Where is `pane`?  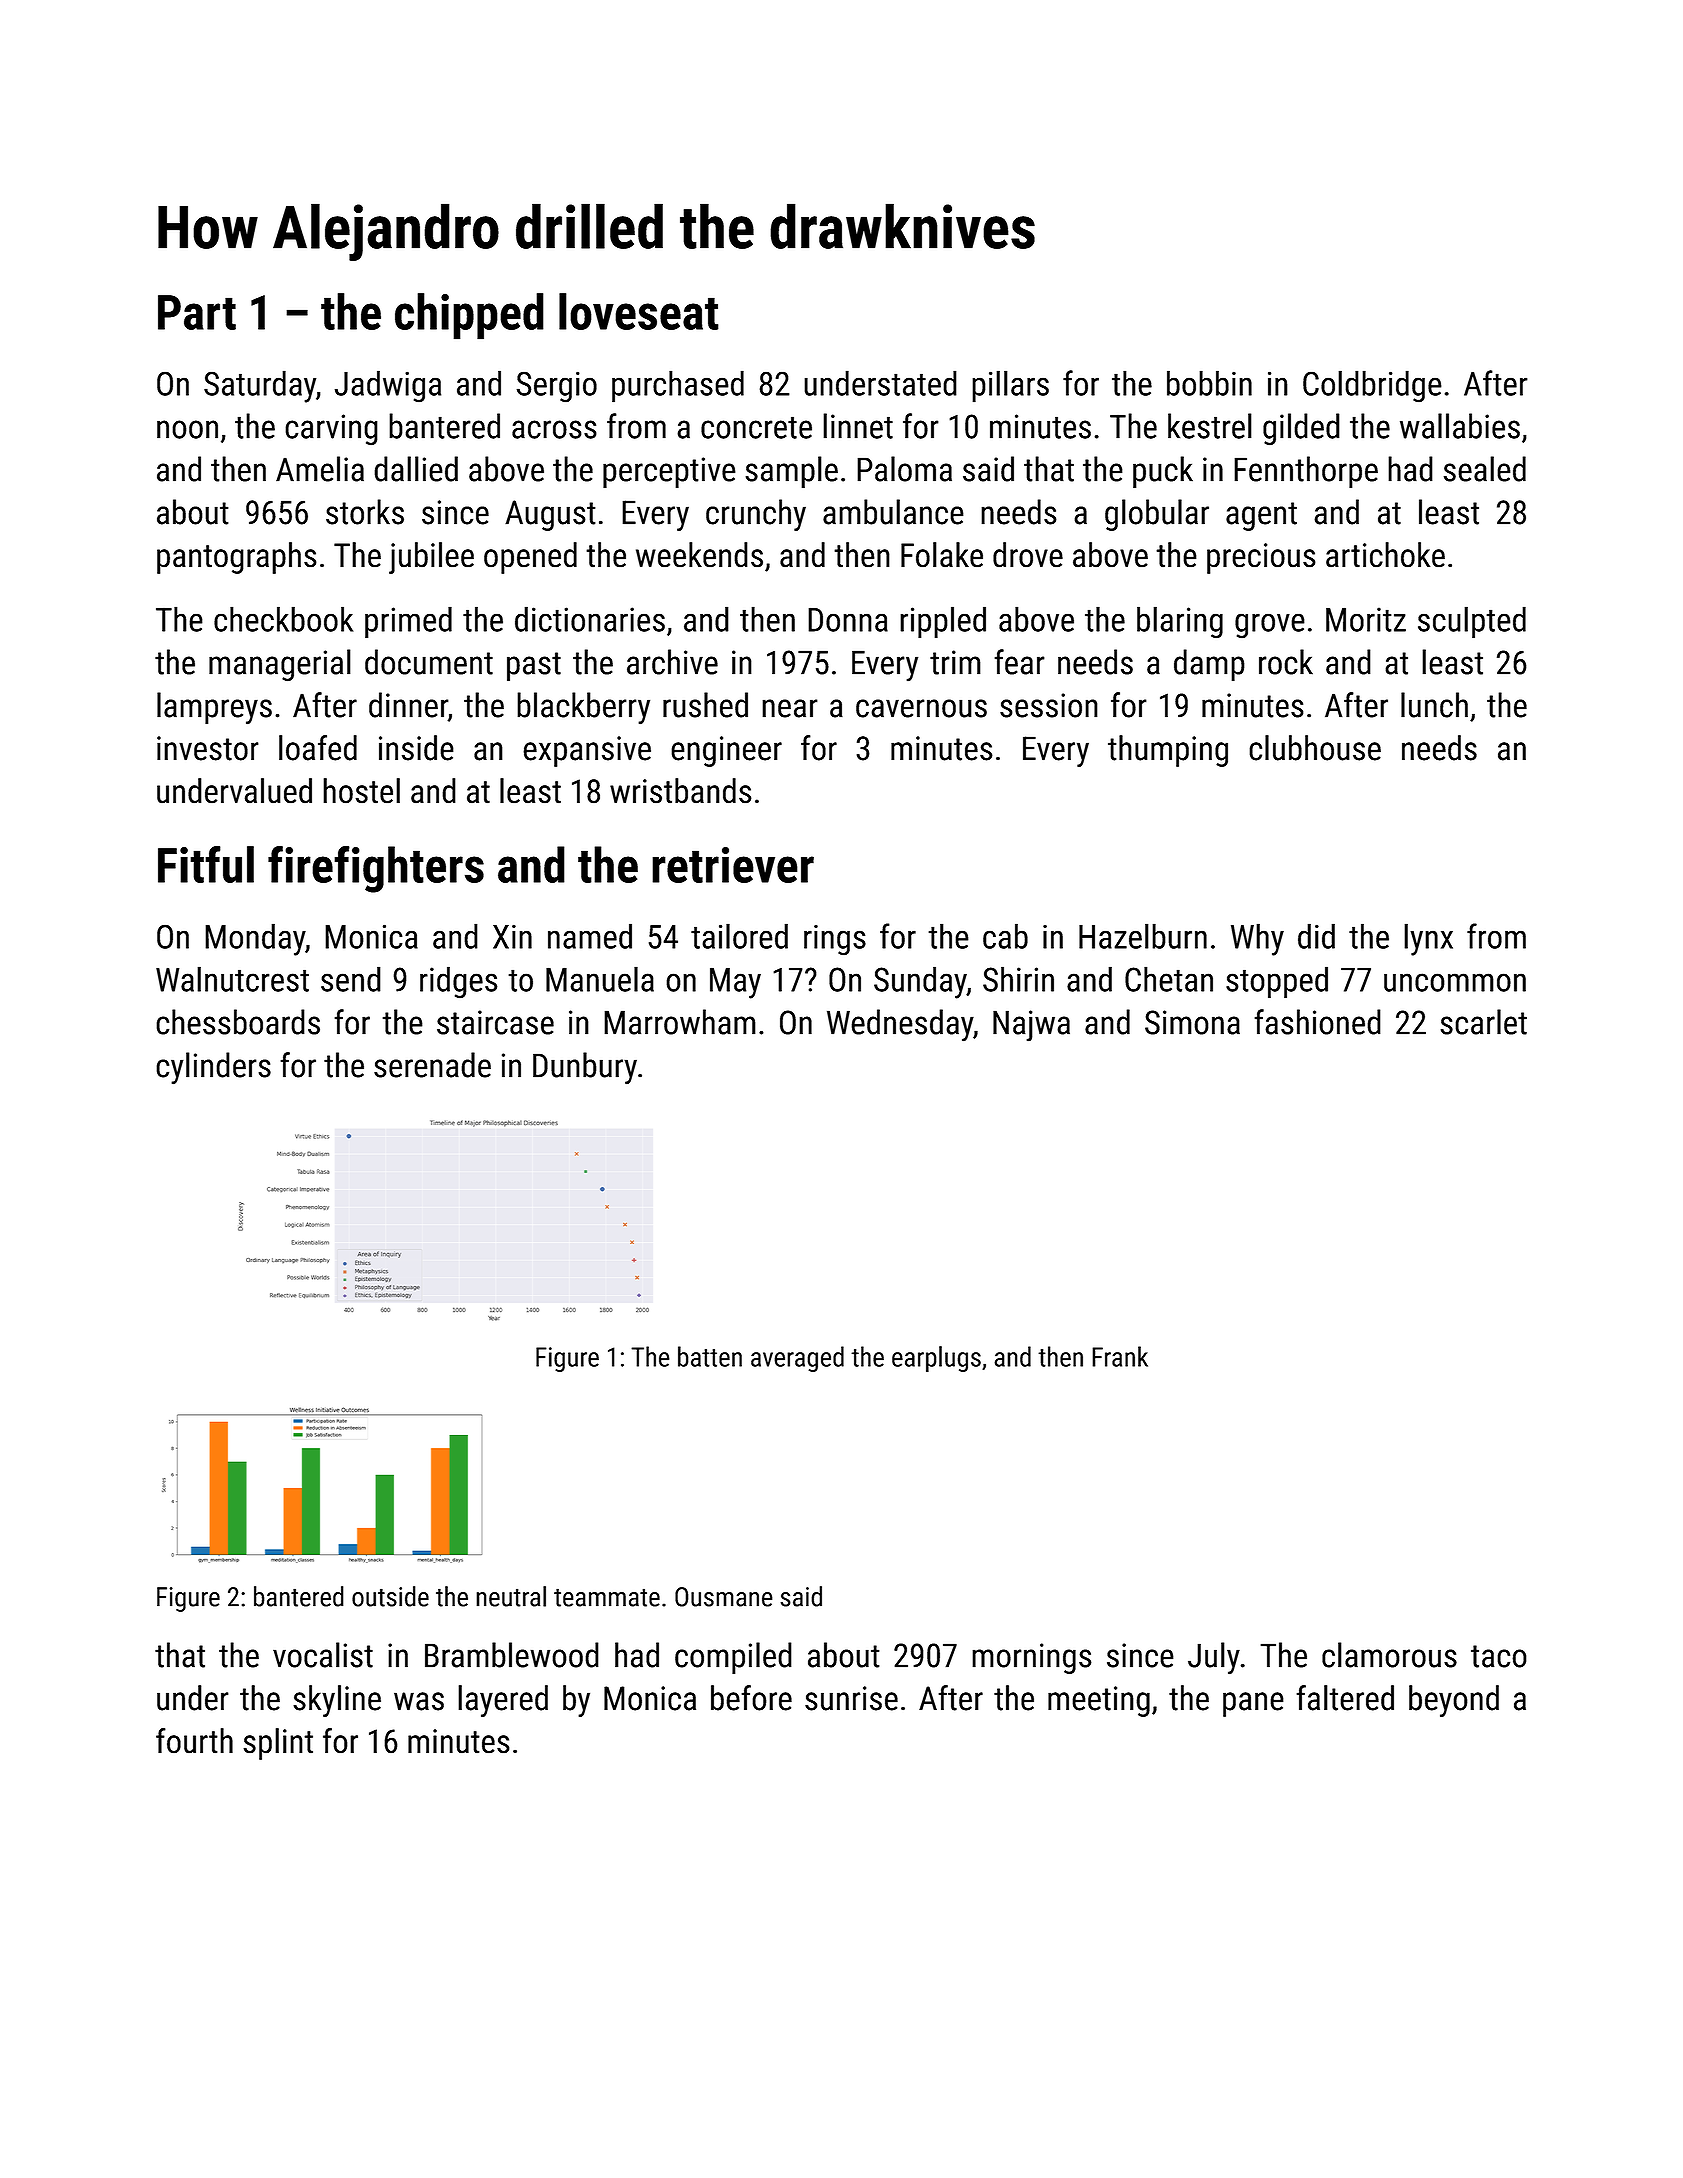 pane is located at coordinates (1253, 1704).
